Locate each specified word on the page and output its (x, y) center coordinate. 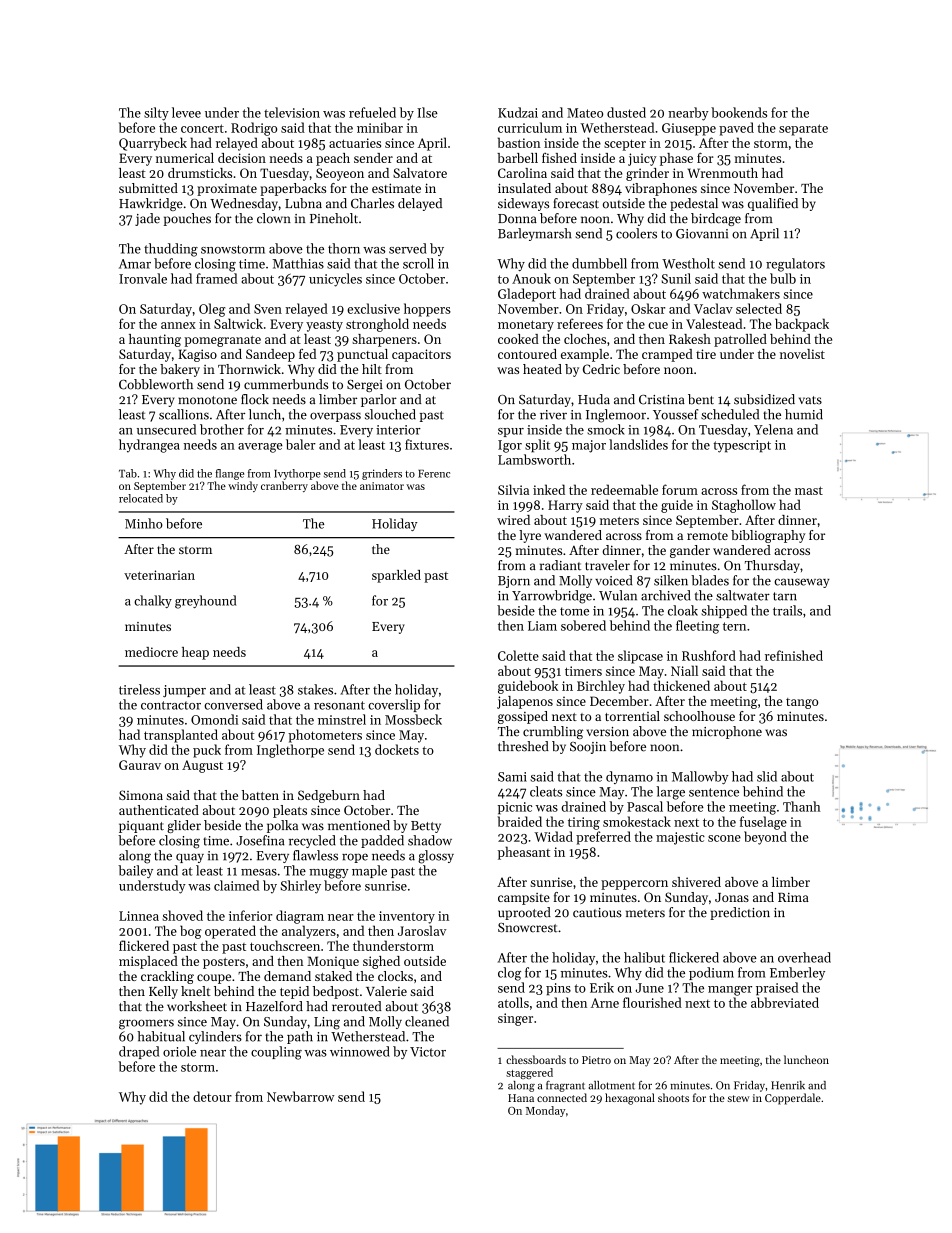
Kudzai (518, 112)
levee (186, 112)
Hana (521, 1098)
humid (804, 414)
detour (212, 1096)
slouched (390, 414)
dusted (626, 112)
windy (243, 486)
